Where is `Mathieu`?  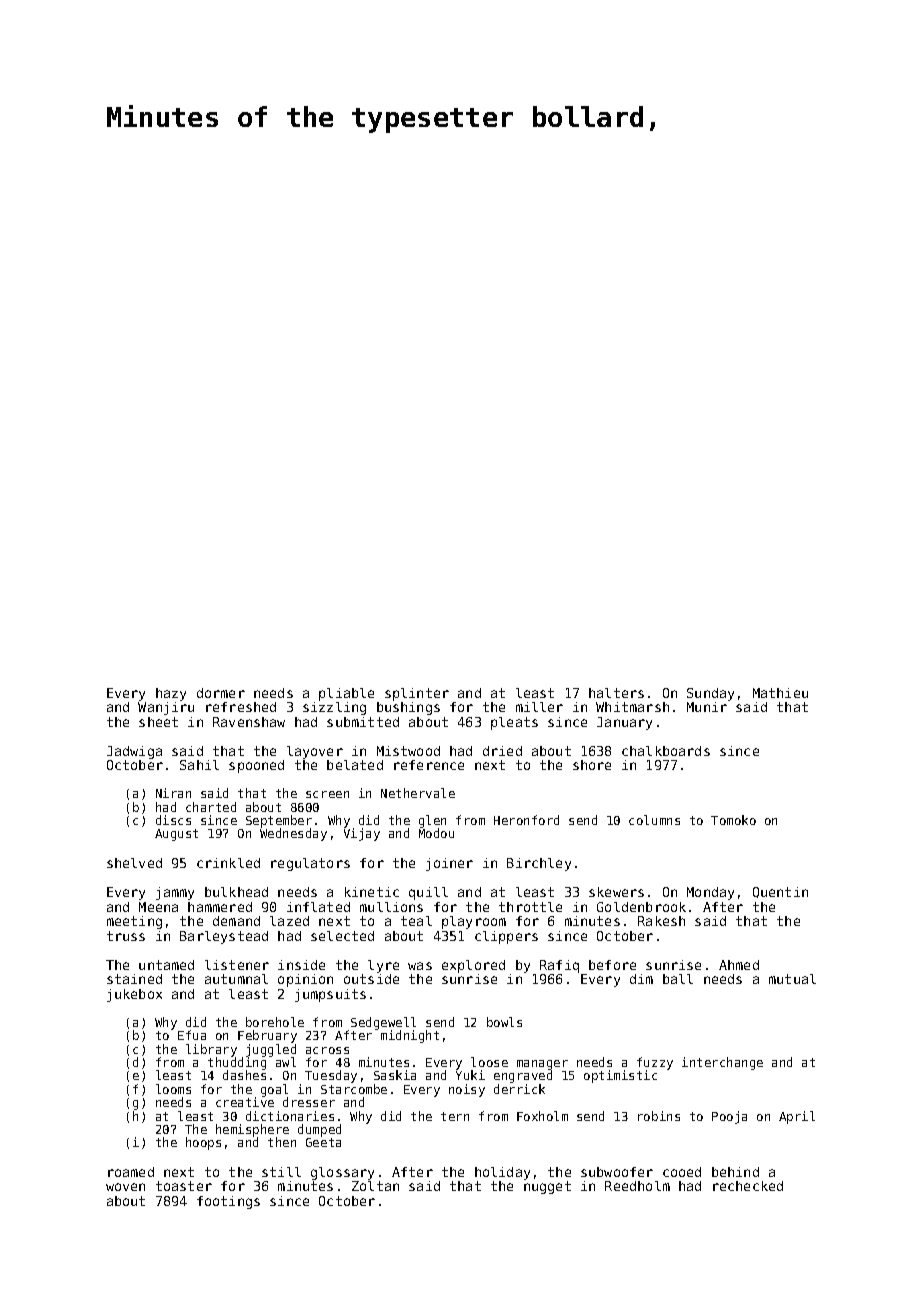 Mathieu is located at coordinates (780, 693).
